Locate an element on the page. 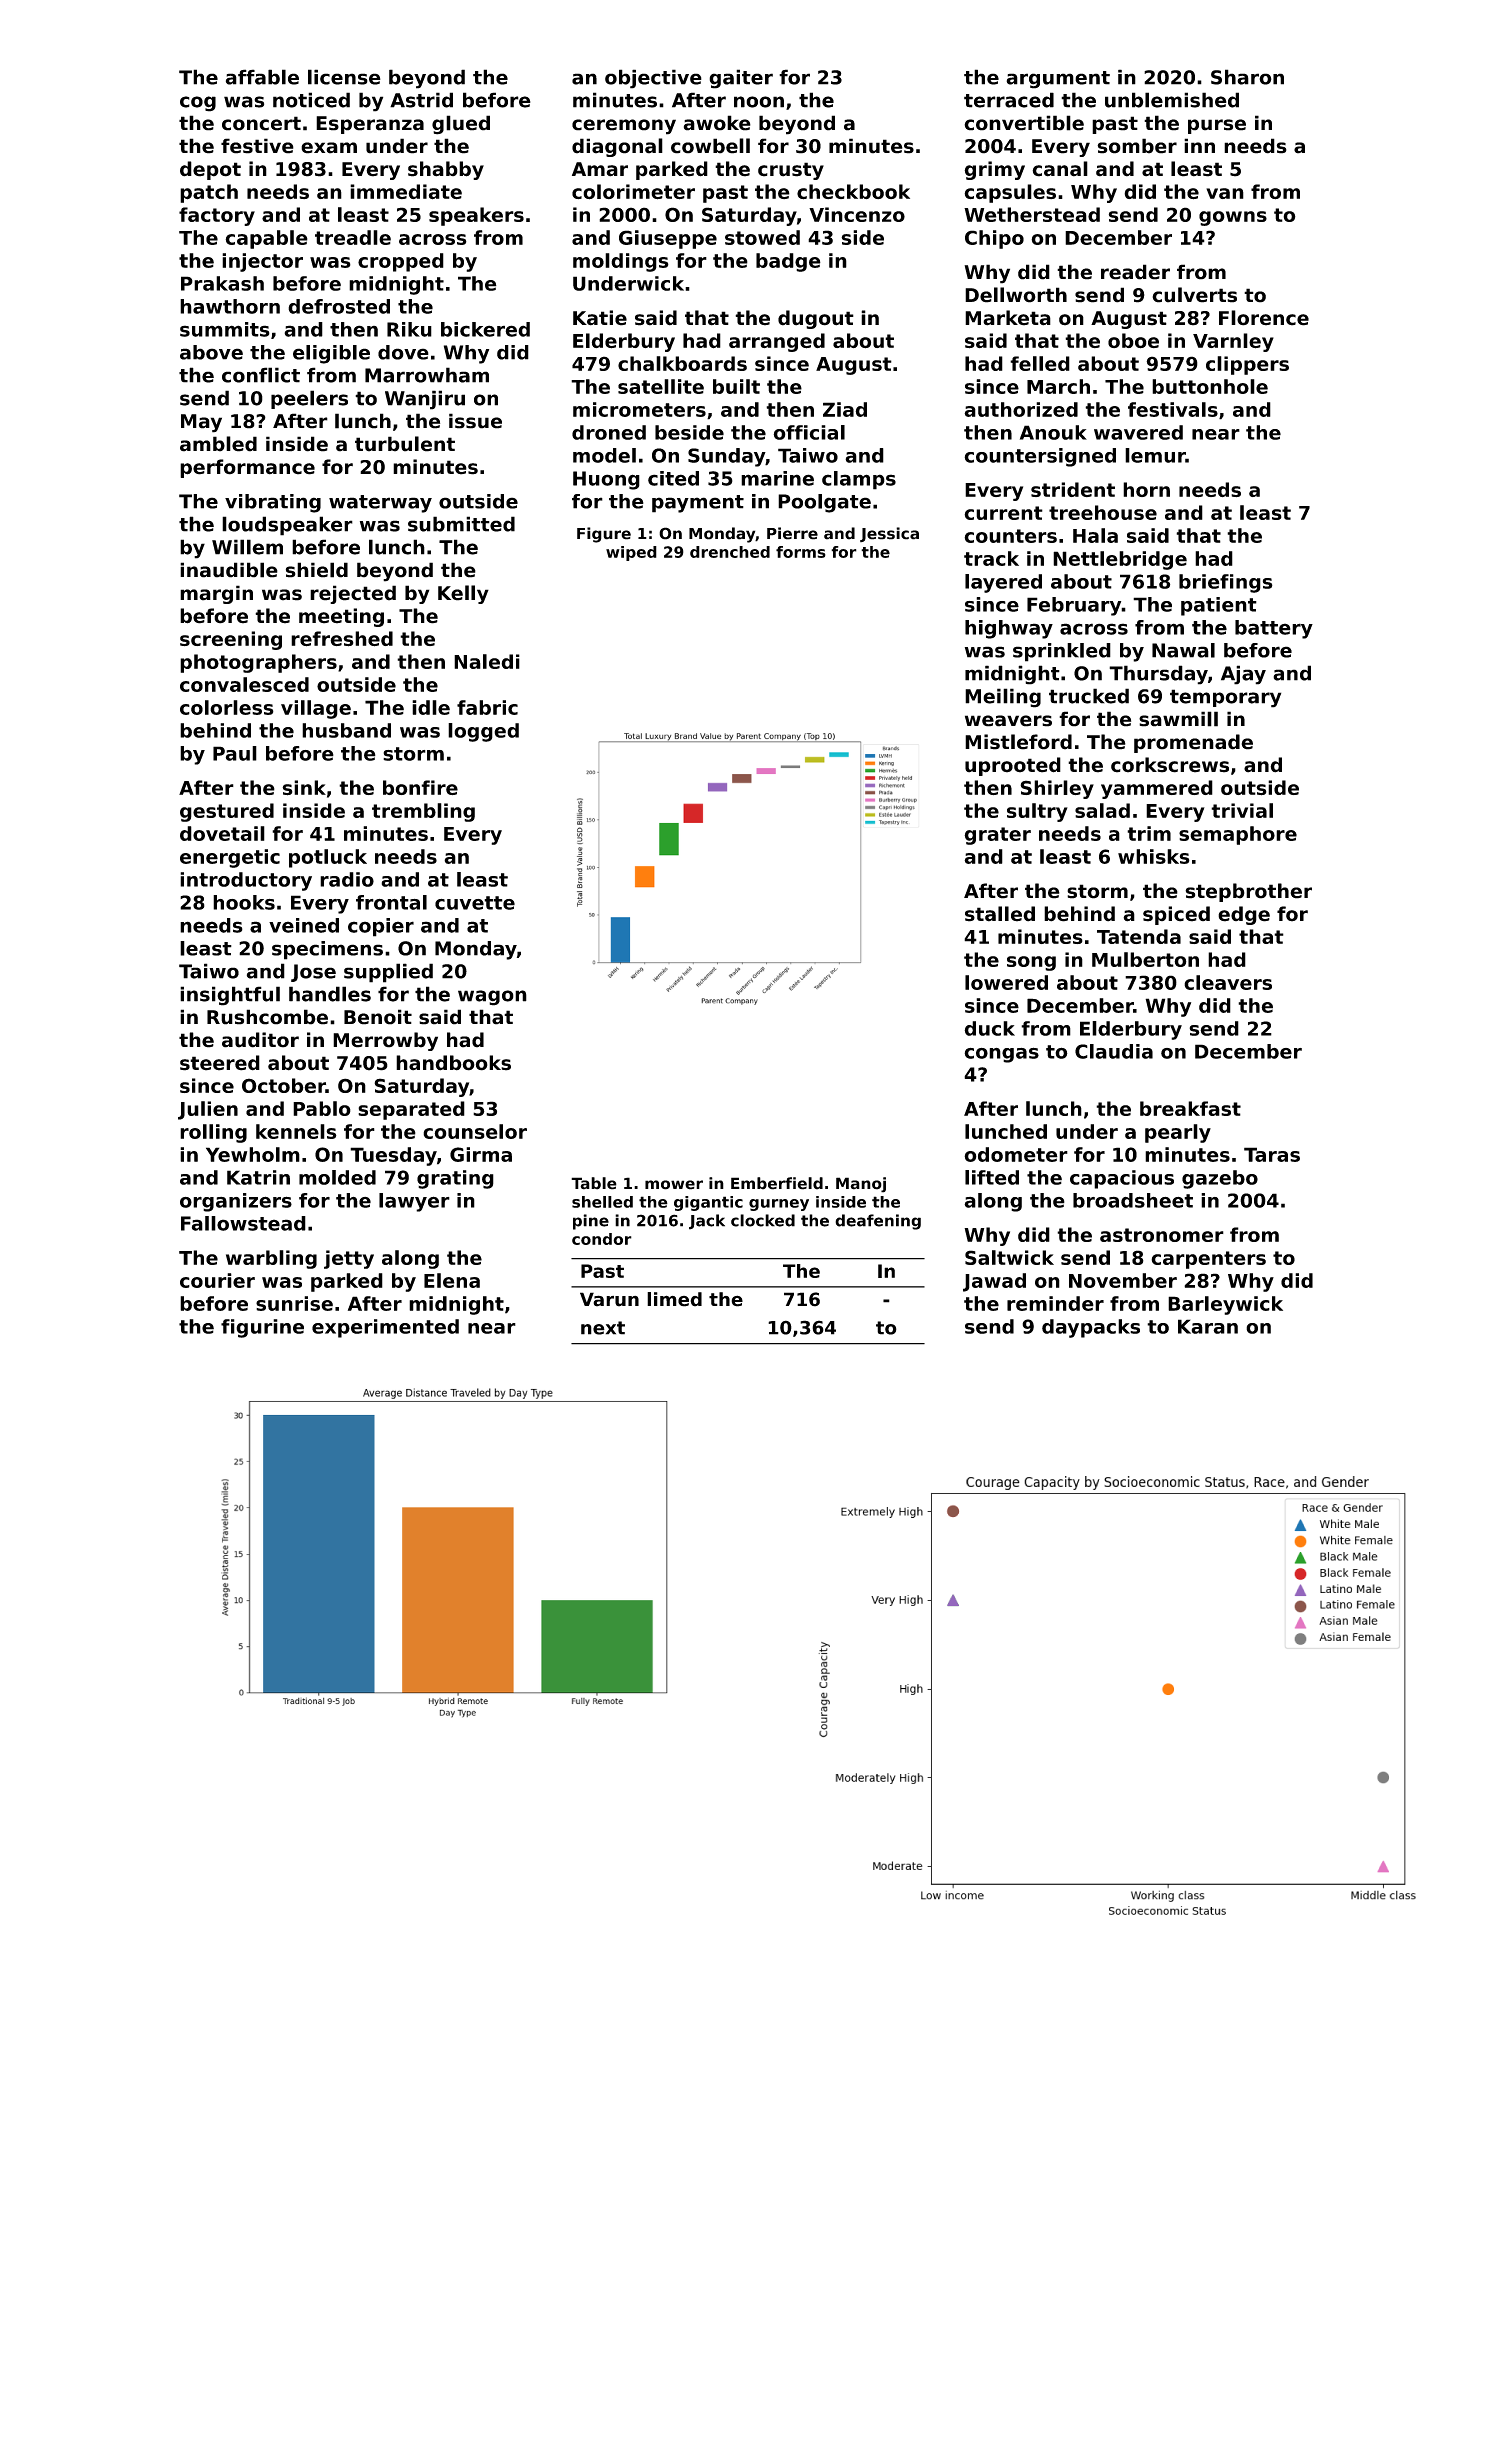  grater is located at coordinates (997, 836).
